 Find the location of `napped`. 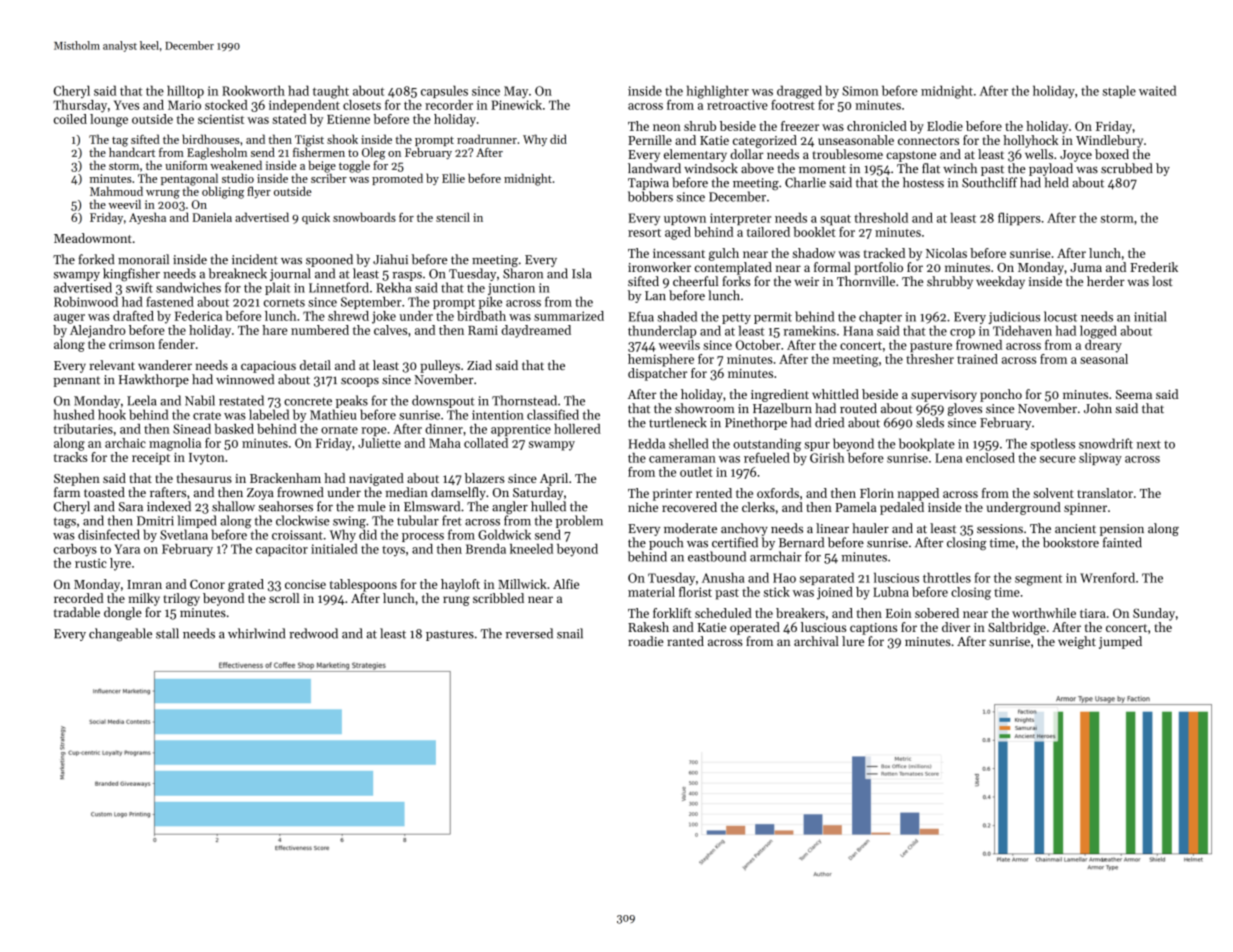

napped is located at coordinates (918, 494).
